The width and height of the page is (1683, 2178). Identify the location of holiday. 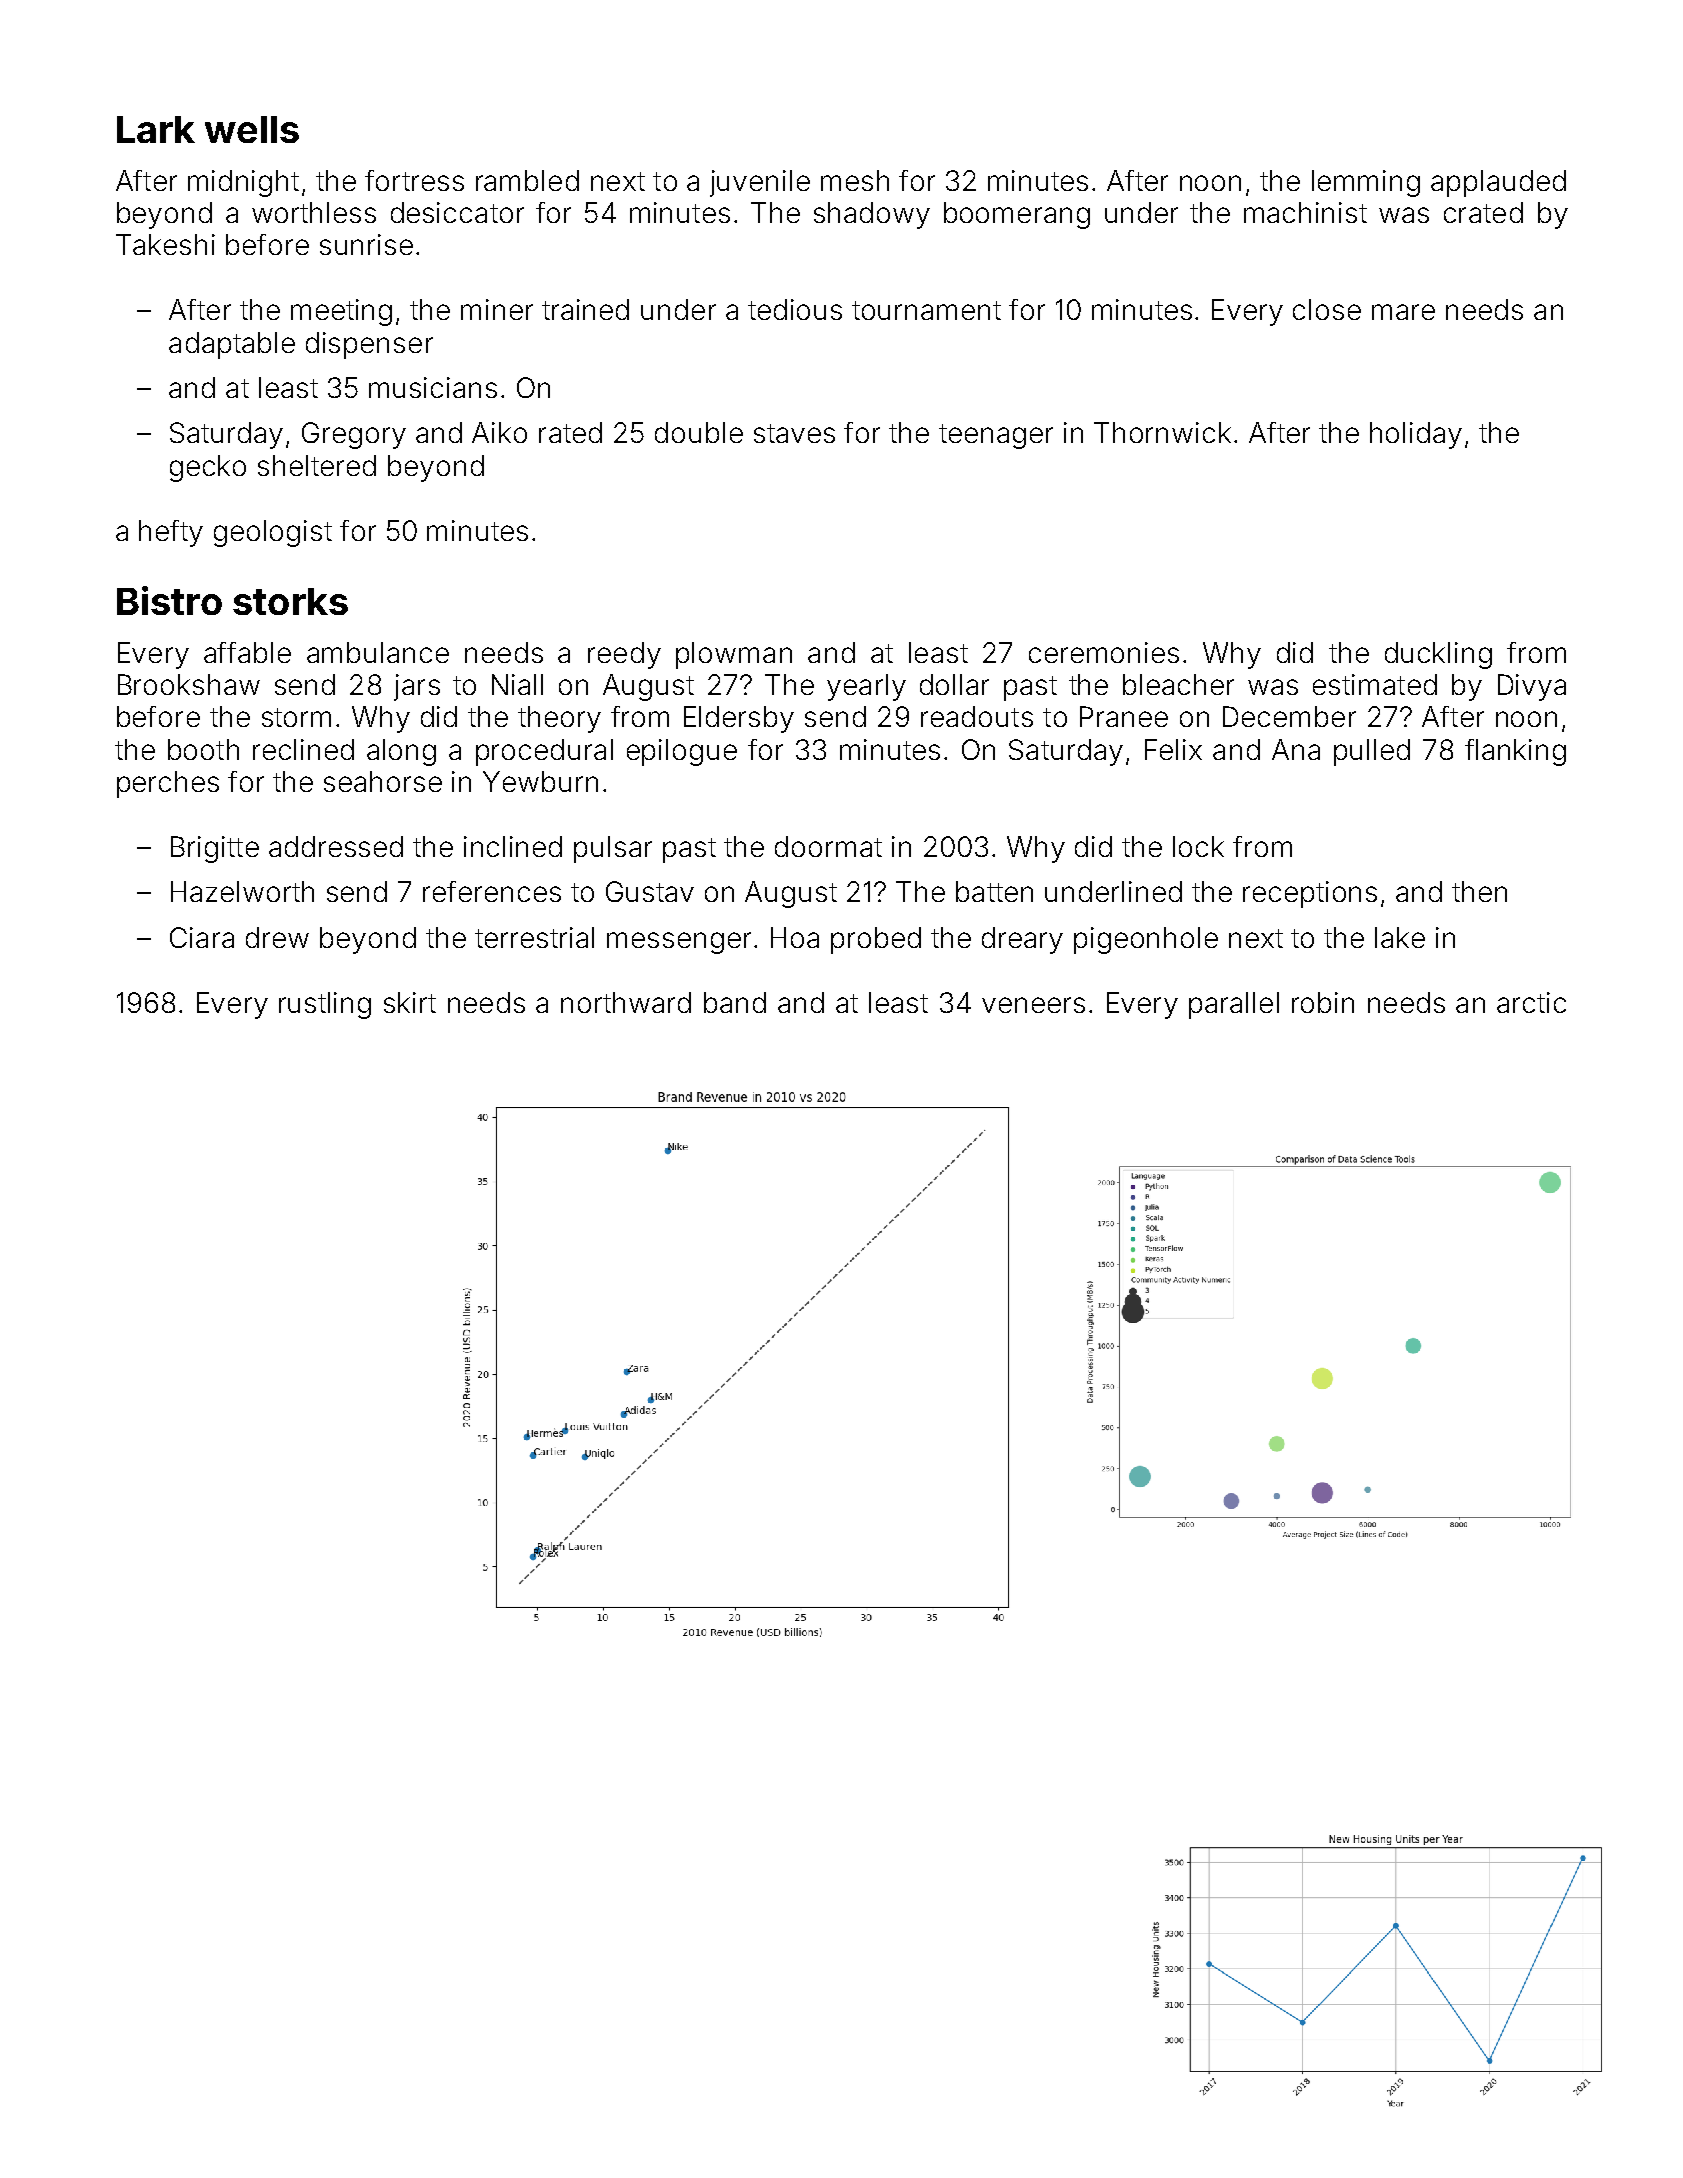
(1416, 435).
